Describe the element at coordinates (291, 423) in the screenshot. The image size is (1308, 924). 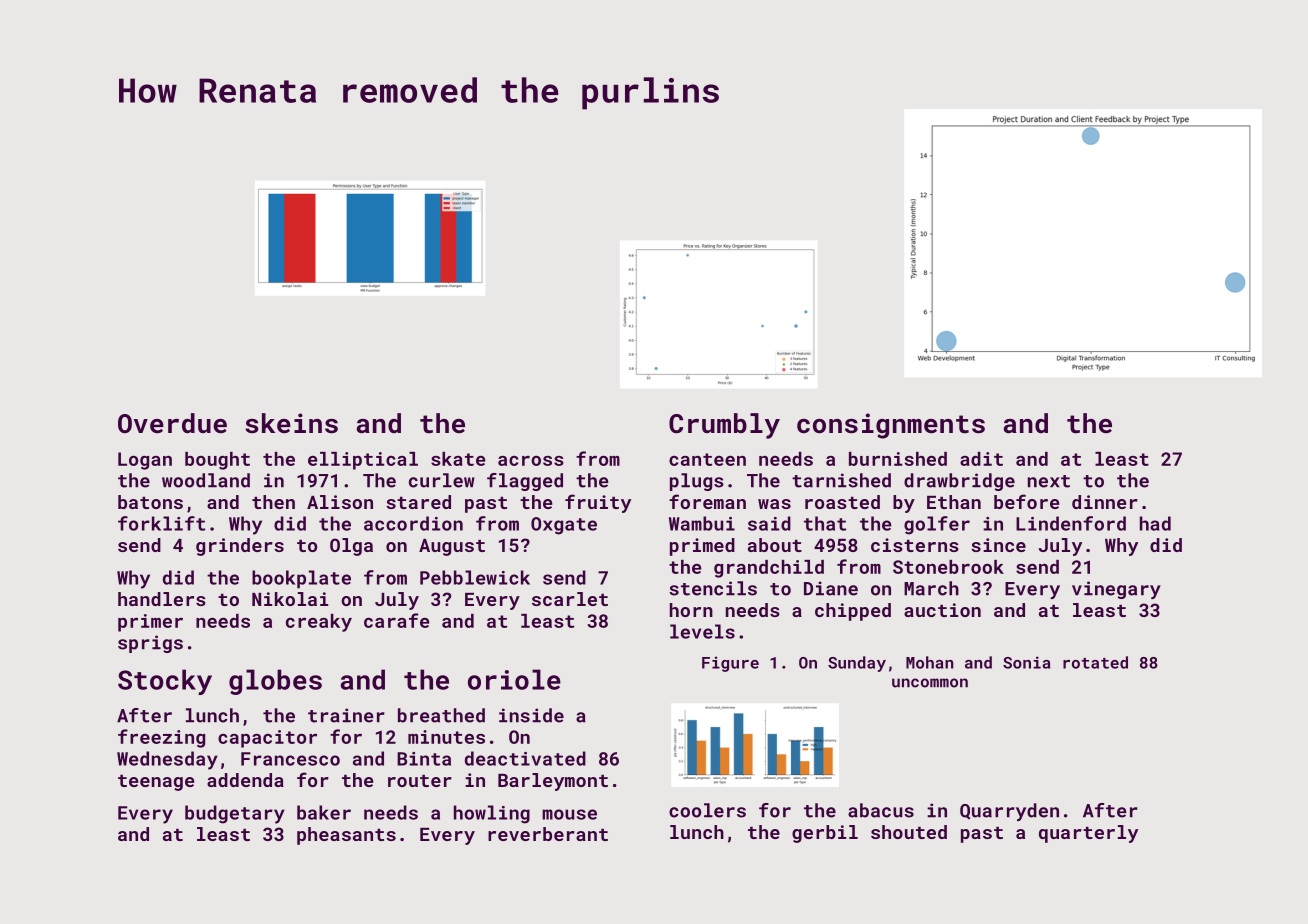
I see `skeins` at that location.
